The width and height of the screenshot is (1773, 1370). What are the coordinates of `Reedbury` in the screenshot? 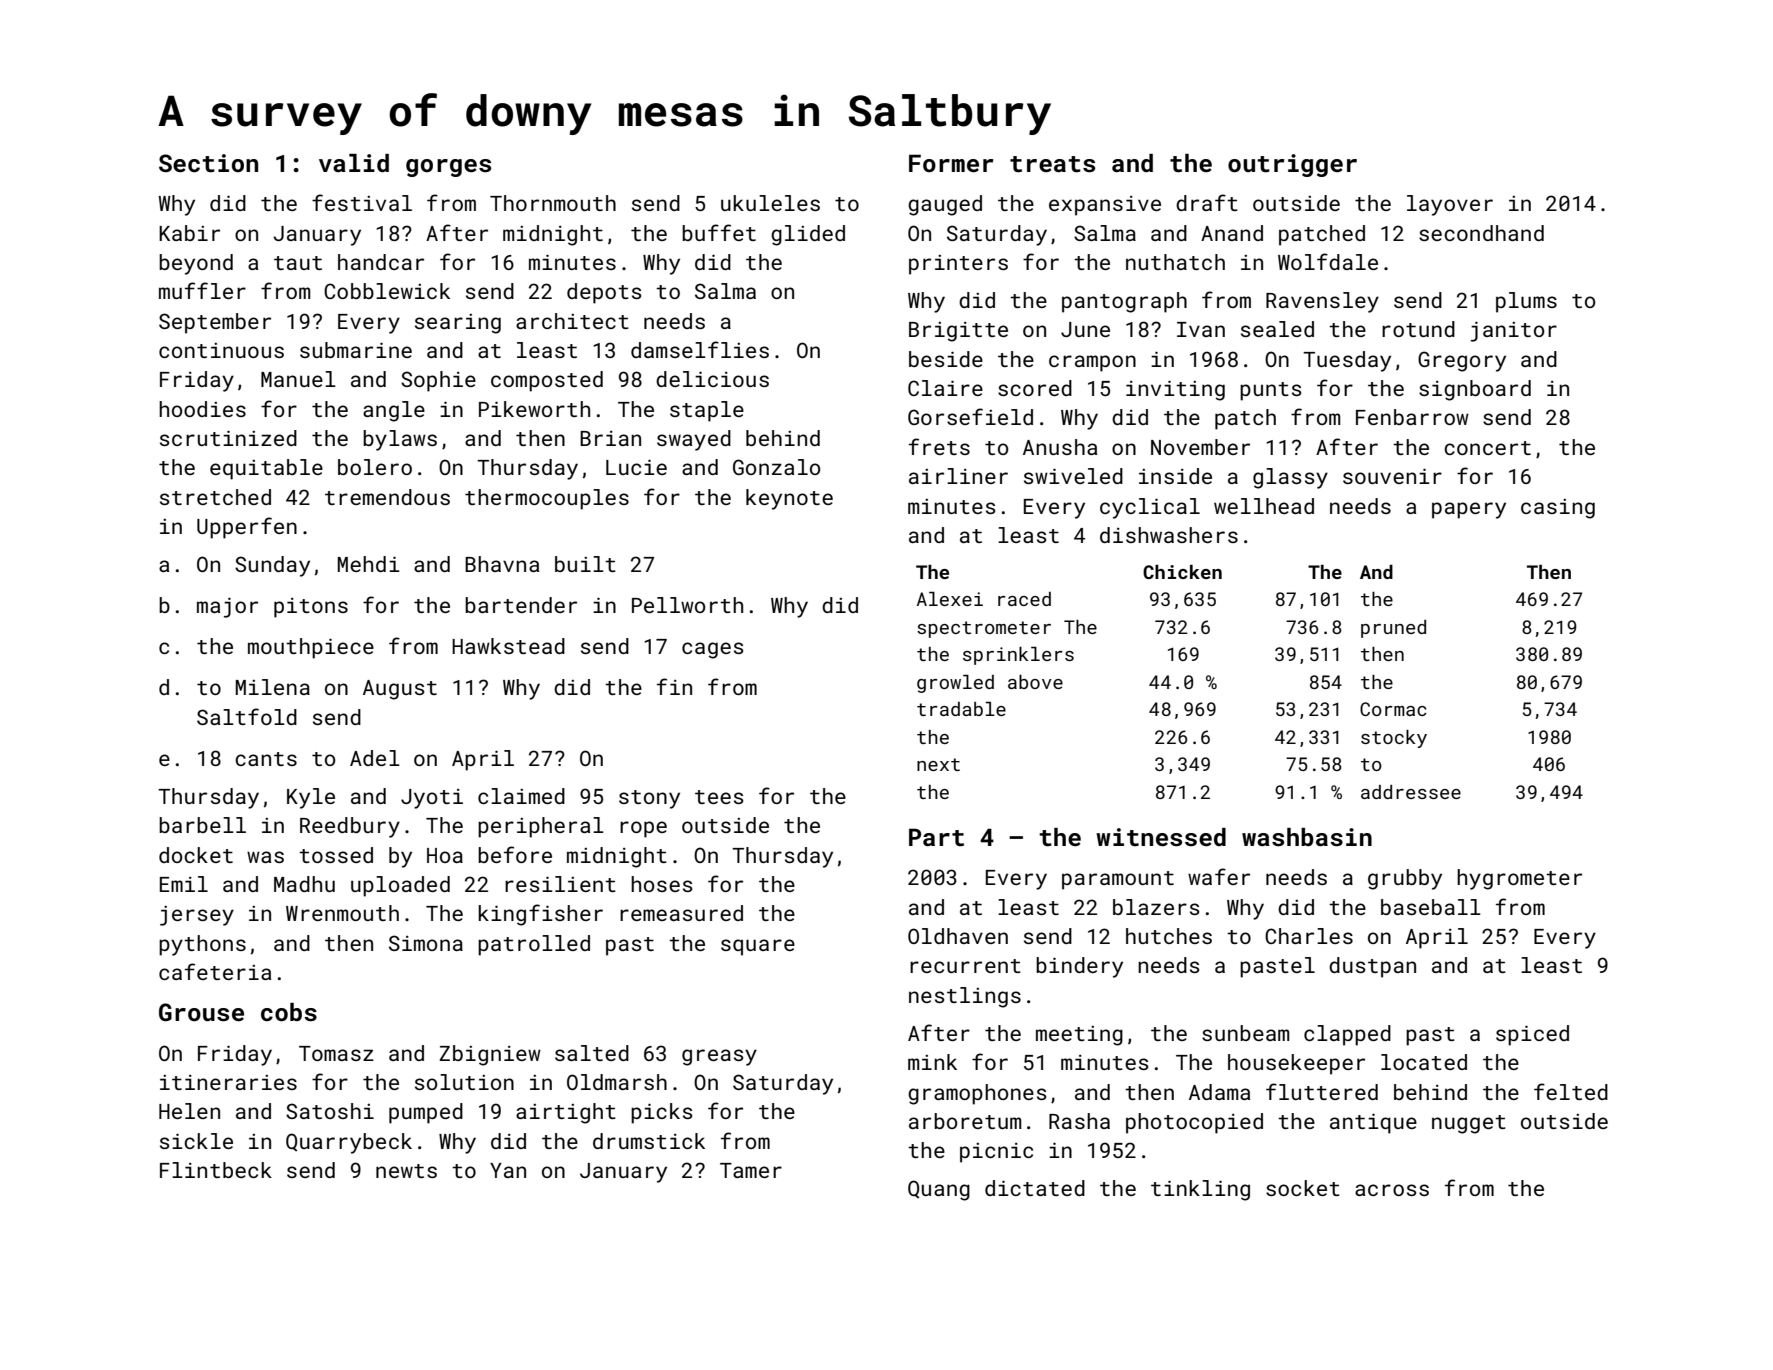 It's located at (350, 827).
